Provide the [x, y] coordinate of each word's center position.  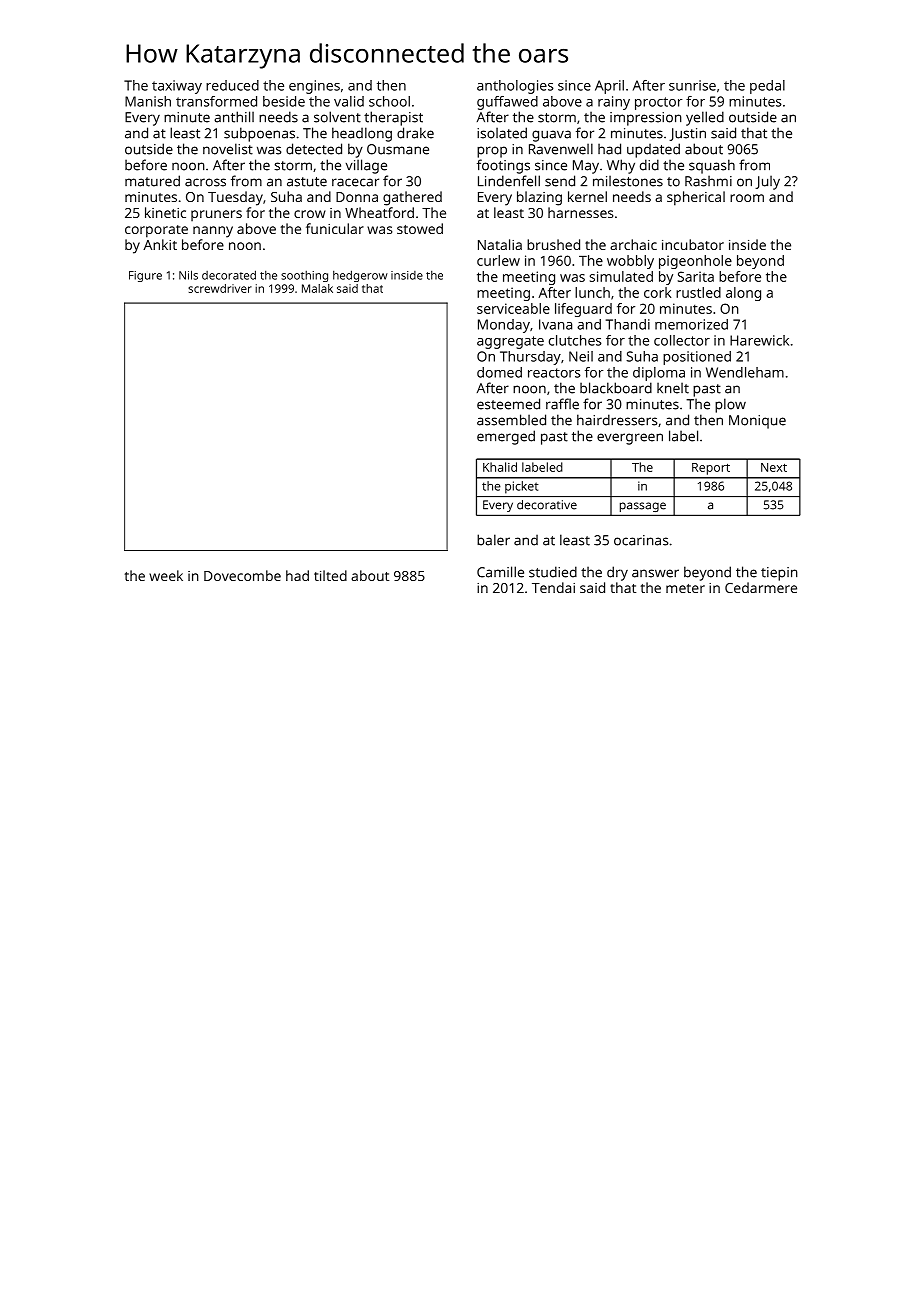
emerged [506, 437]
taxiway [177, 87]
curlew [498, 260]
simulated [621, 276]
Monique [757, 422]
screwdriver [220, 288]
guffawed [507, 103]
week [166, 575]
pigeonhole [695, 262]
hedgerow [360, 276]
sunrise [692, 85]
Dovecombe [242, 575]
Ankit [160, 244]
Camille [500, 572]
